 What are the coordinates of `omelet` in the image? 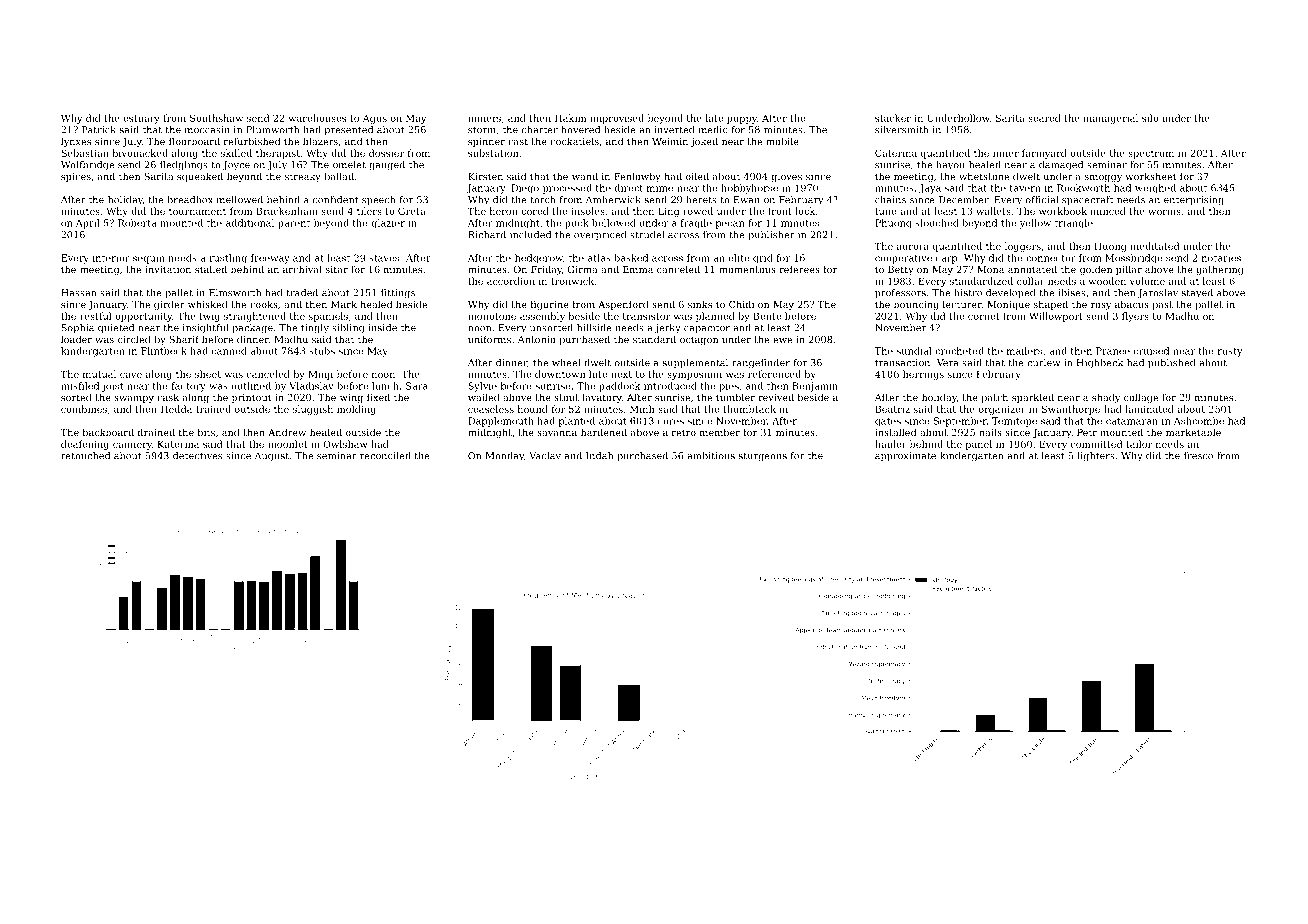 It's located at (349, 165).
